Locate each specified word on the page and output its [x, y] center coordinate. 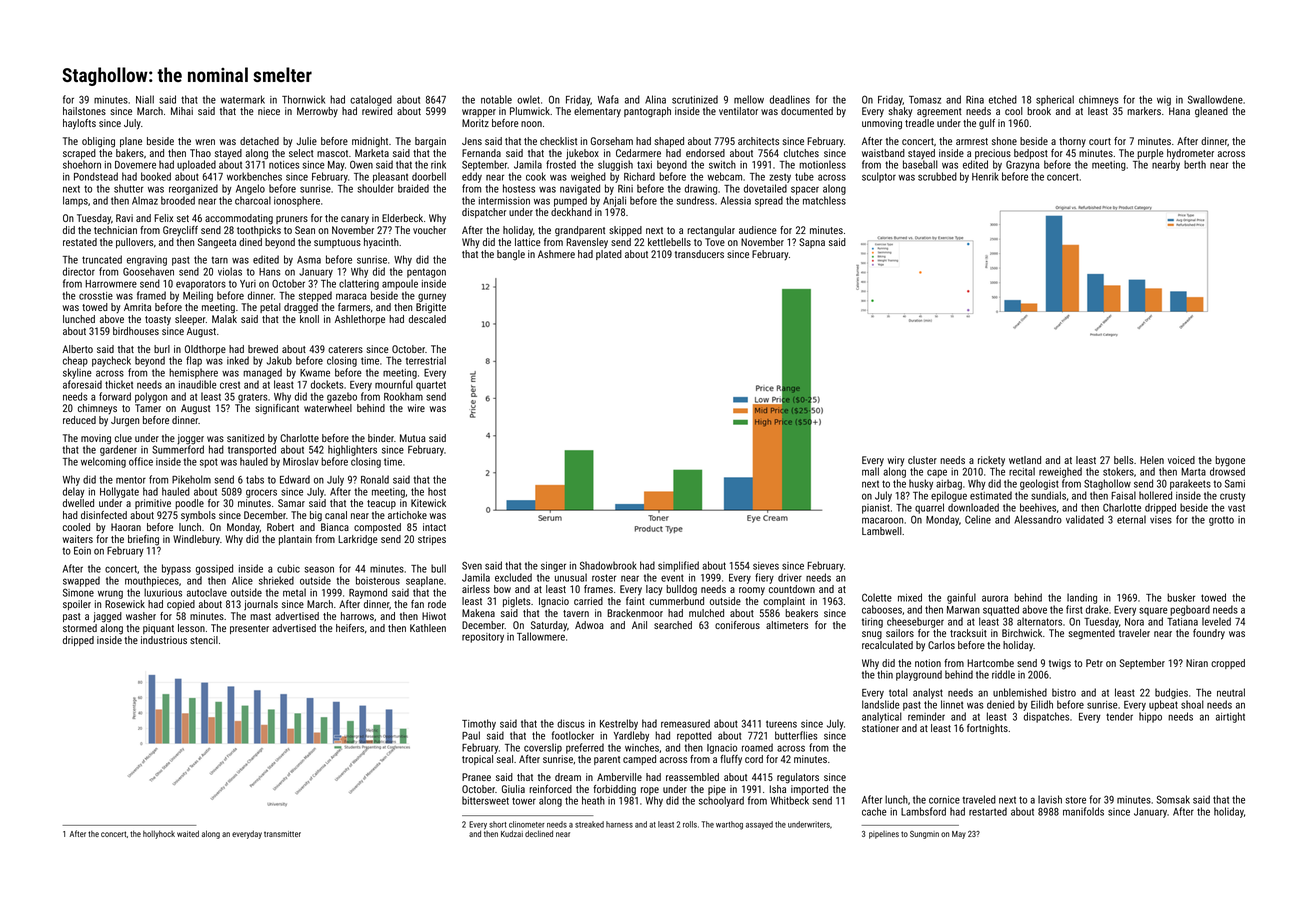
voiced [1181, 460]
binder [381, 438]
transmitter [282, 834]
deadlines [790, 99]
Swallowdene [1215, 99]
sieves [766, 566]
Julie [306, 141]
